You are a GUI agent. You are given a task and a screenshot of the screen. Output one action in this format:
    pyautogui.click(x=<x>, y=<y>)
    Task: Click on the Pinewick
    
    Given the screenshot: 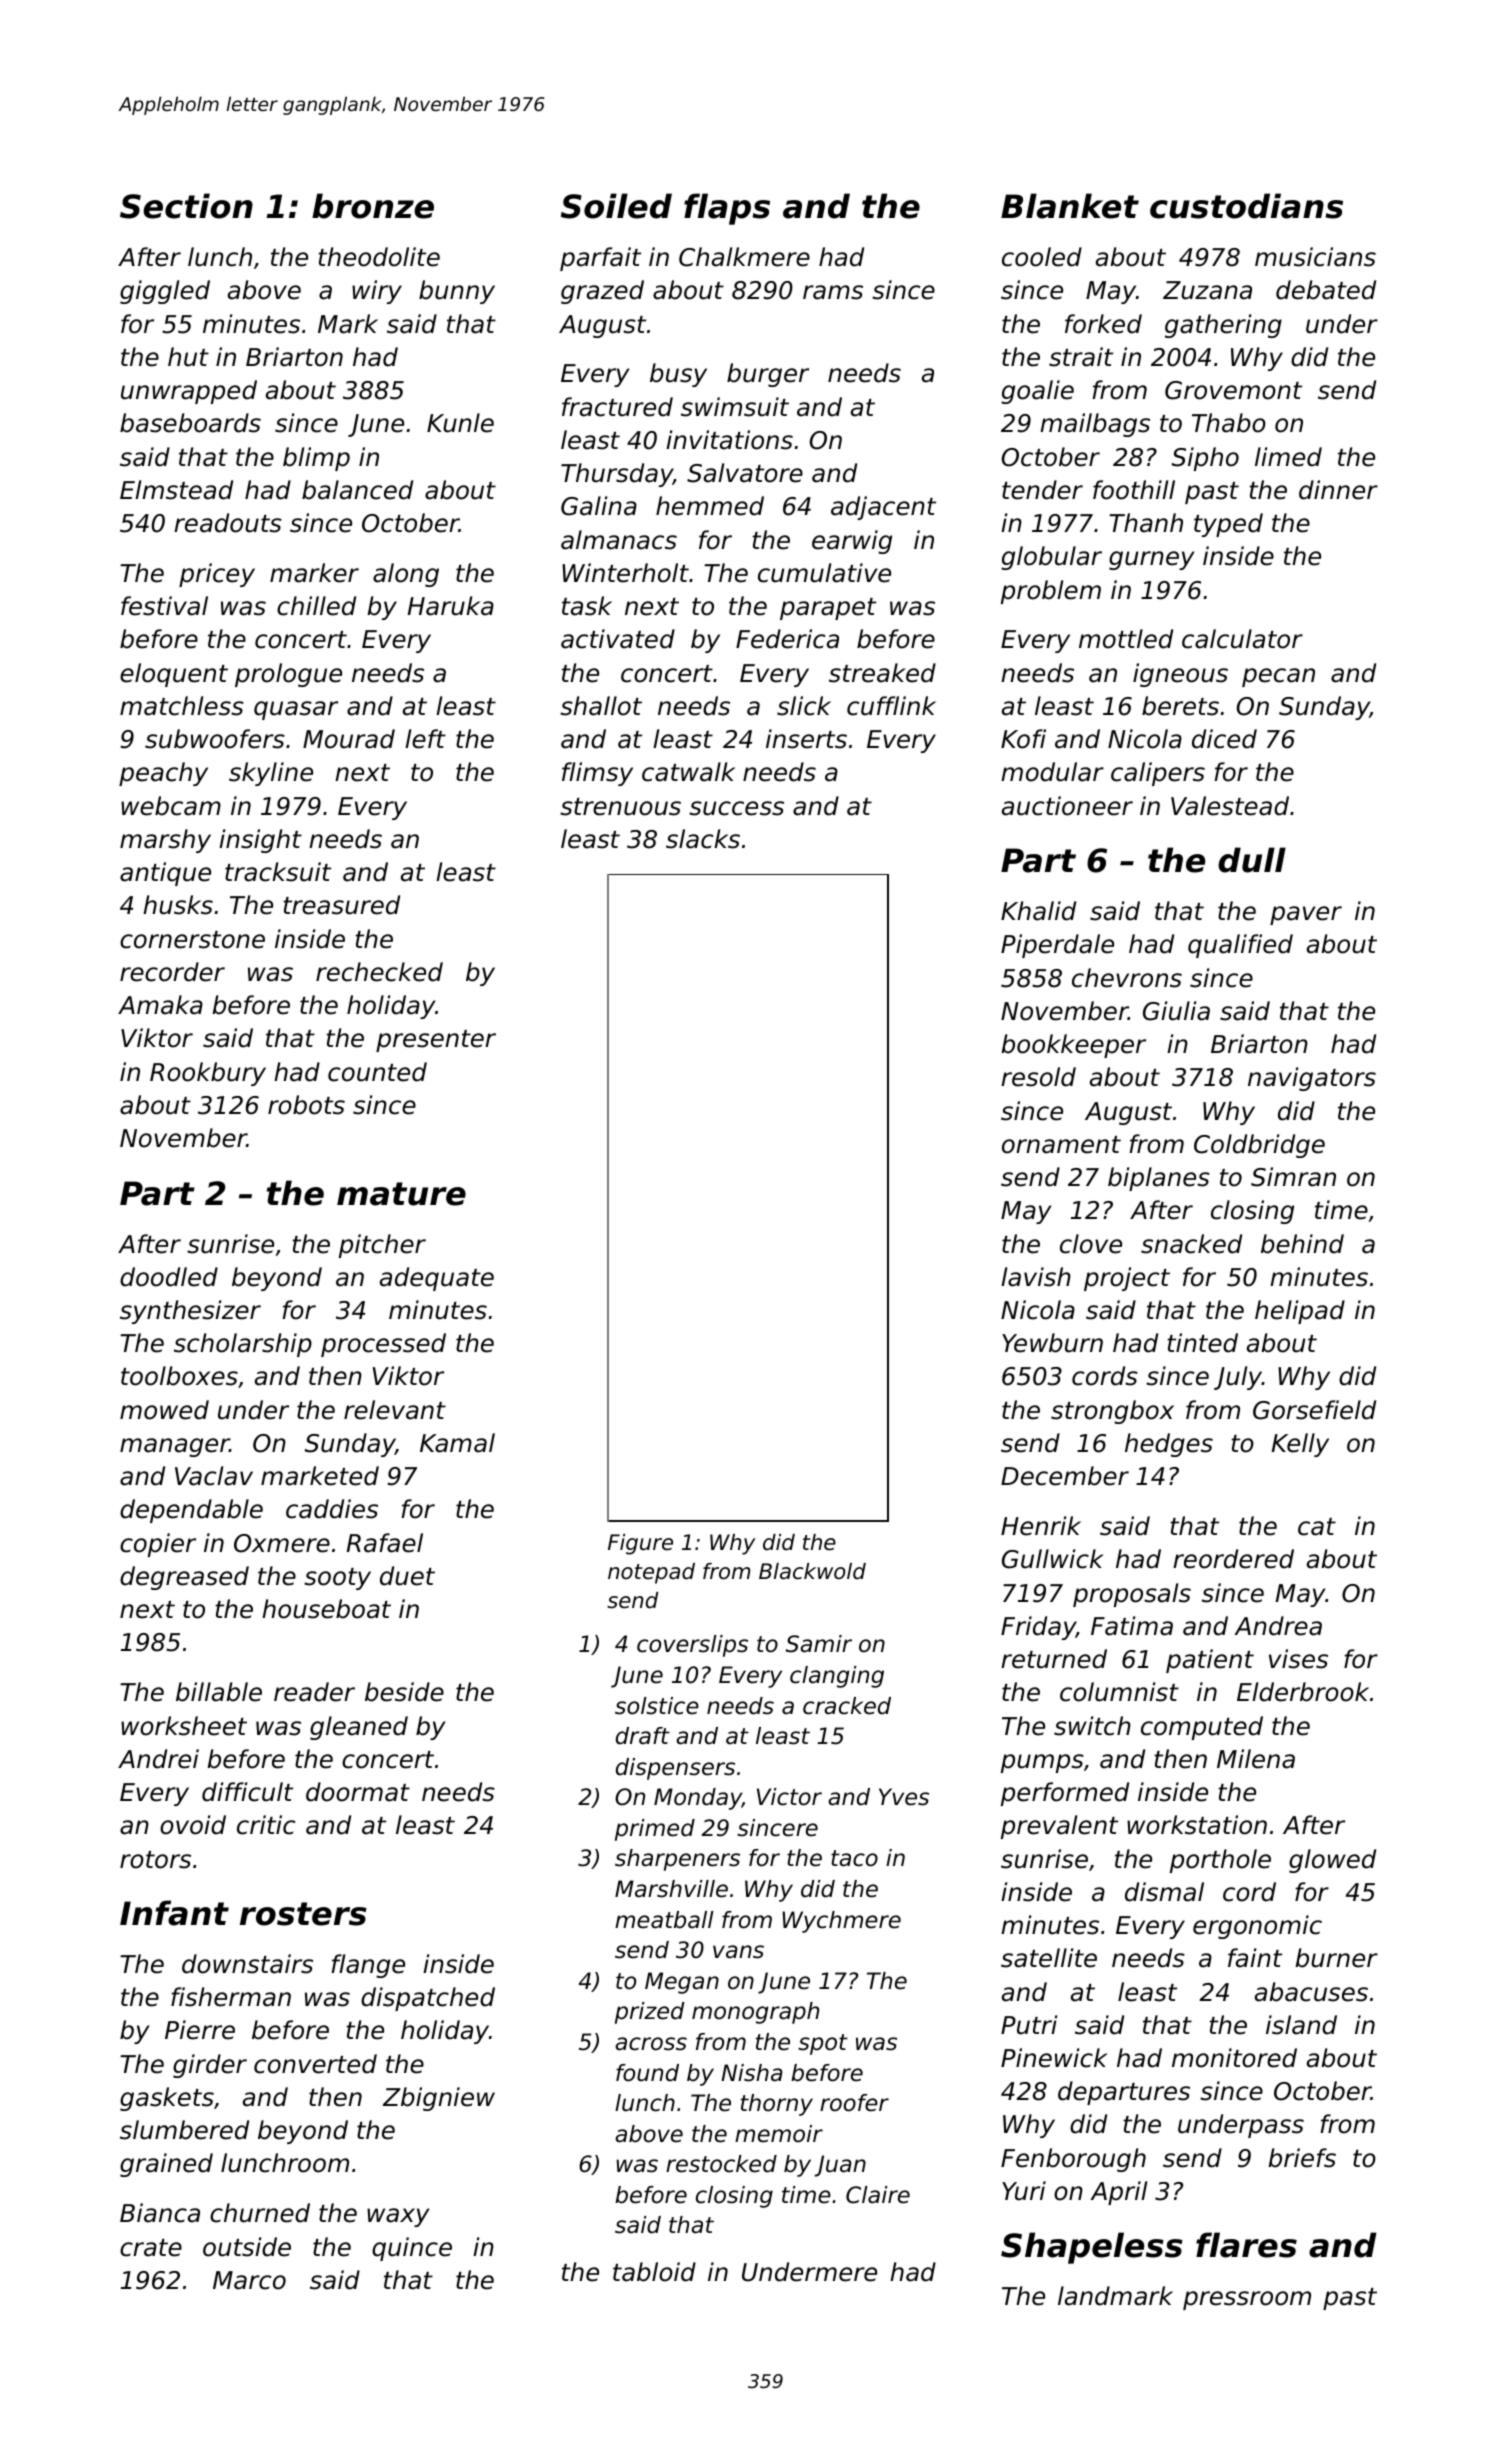 What is the action you would take?
    pyautogui.click(x=1054, y=2058)
